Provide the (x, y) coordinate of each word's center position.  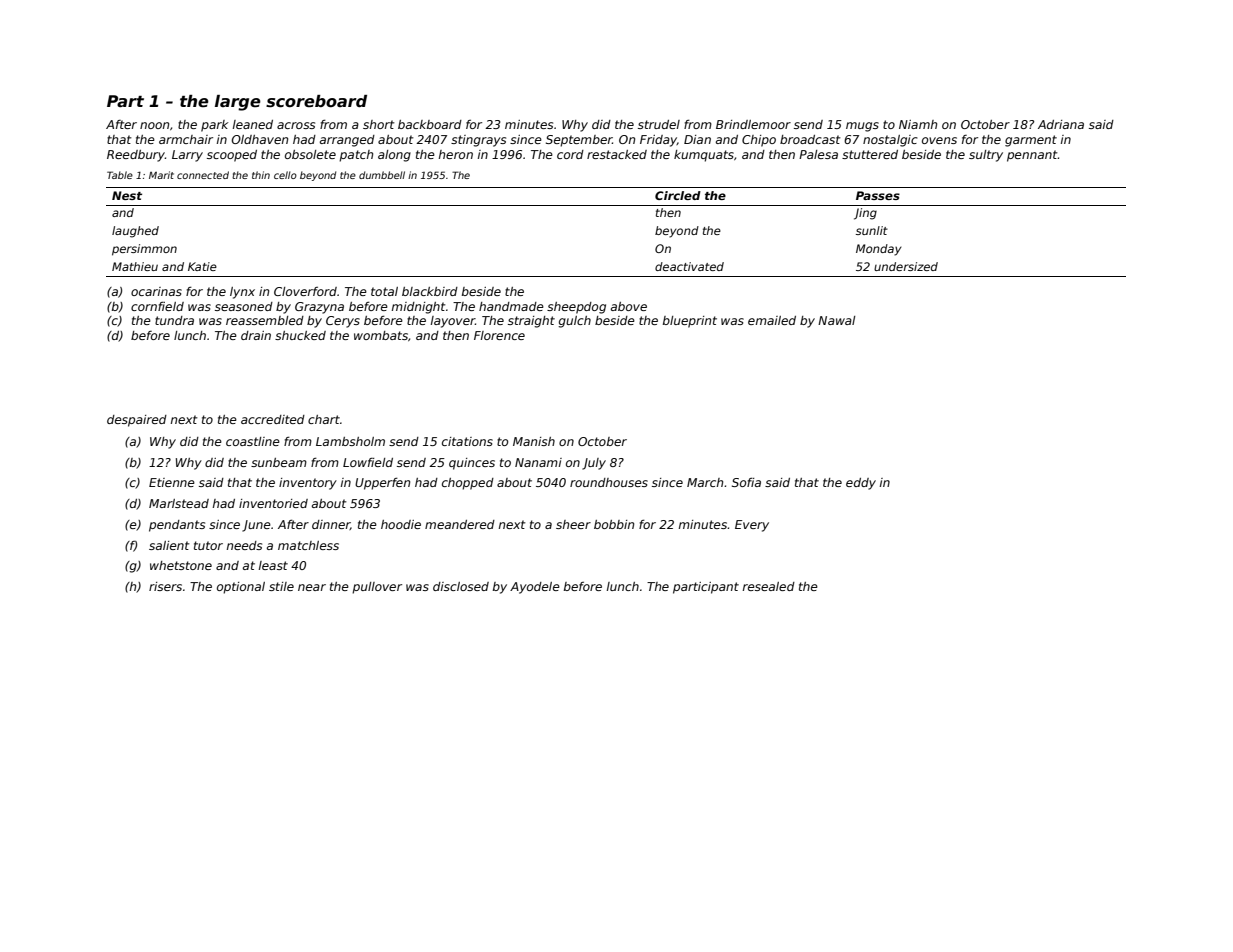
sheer (573, 524)
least (273, 565)
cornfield (157, 306)
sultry (986, 156)
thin (261, 175)
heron (456, 154)
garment (1031, 141)
